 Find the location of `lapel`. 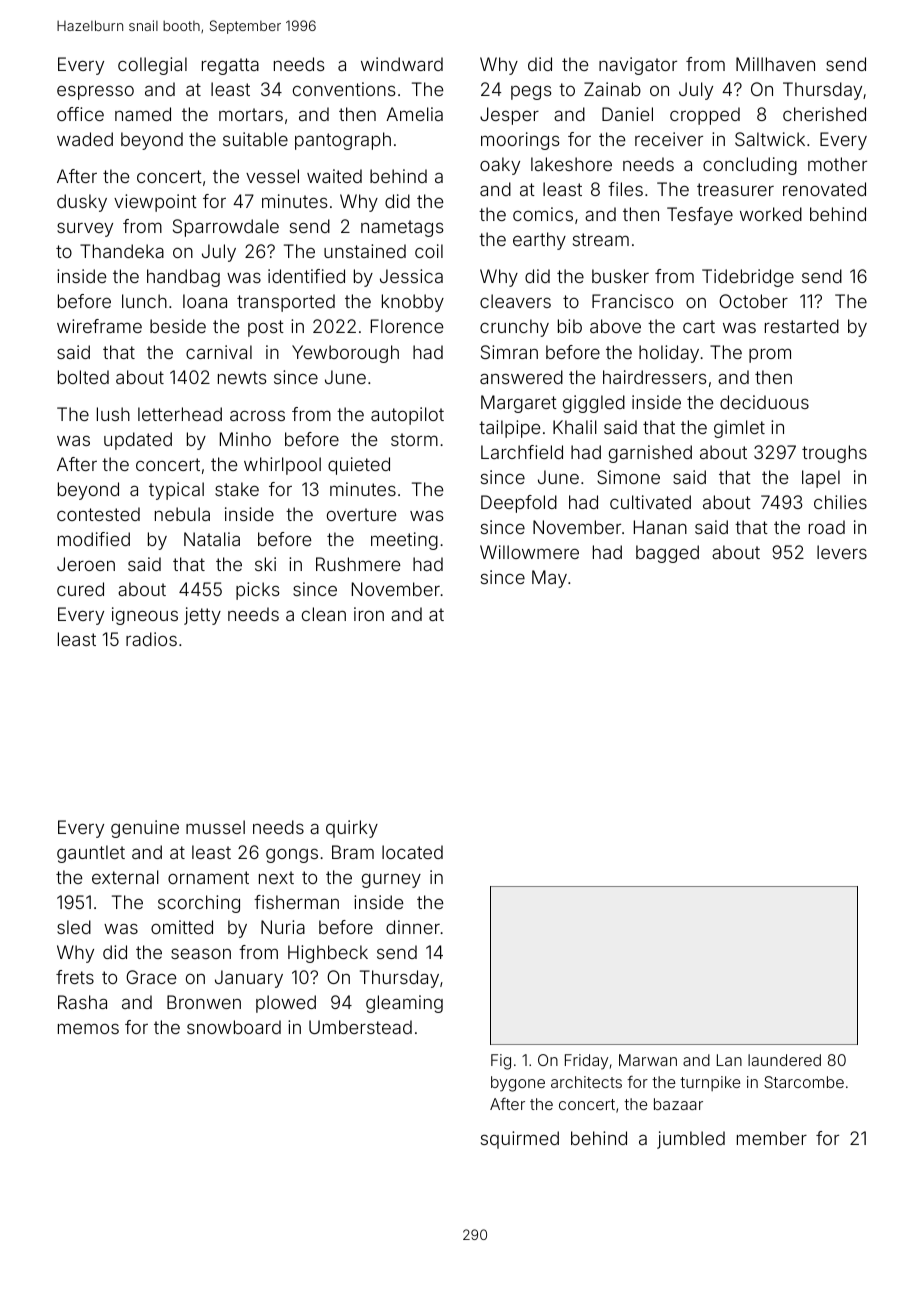

lapel is located at coordinates (821, 479).
